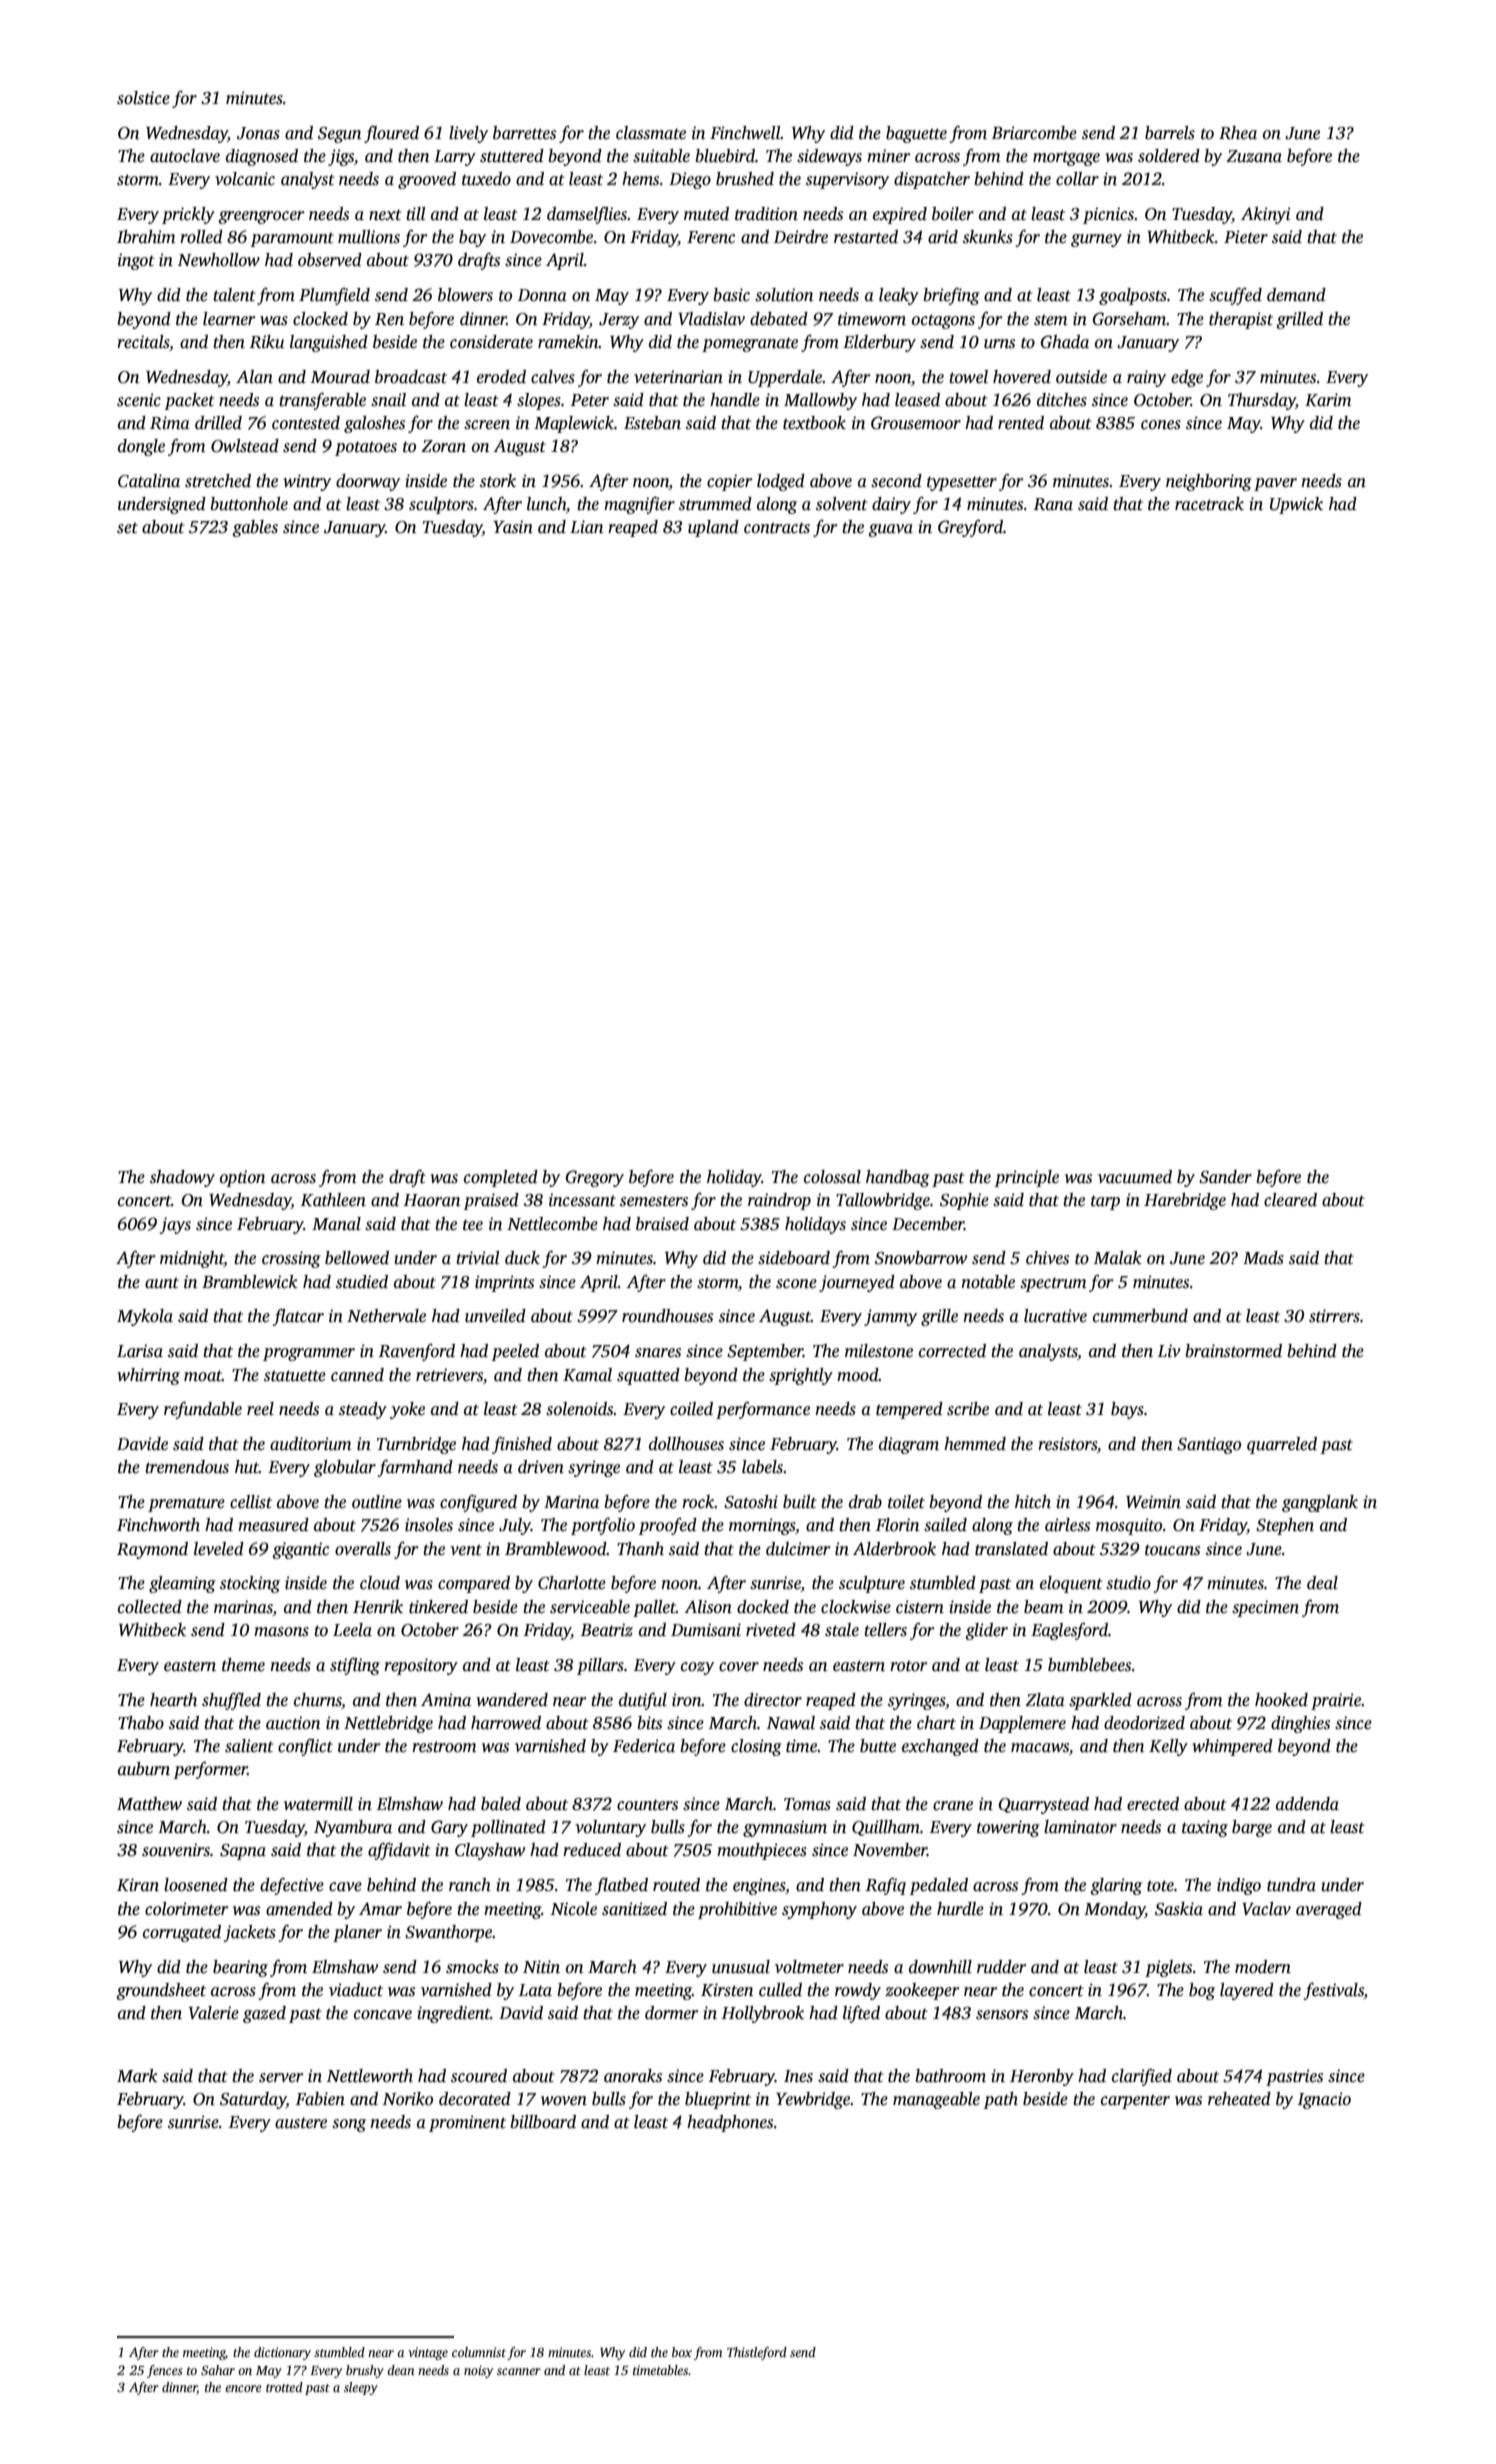  Describe the element at coordinates (1296, 505) in the page. I see `Upwick` at that location.
